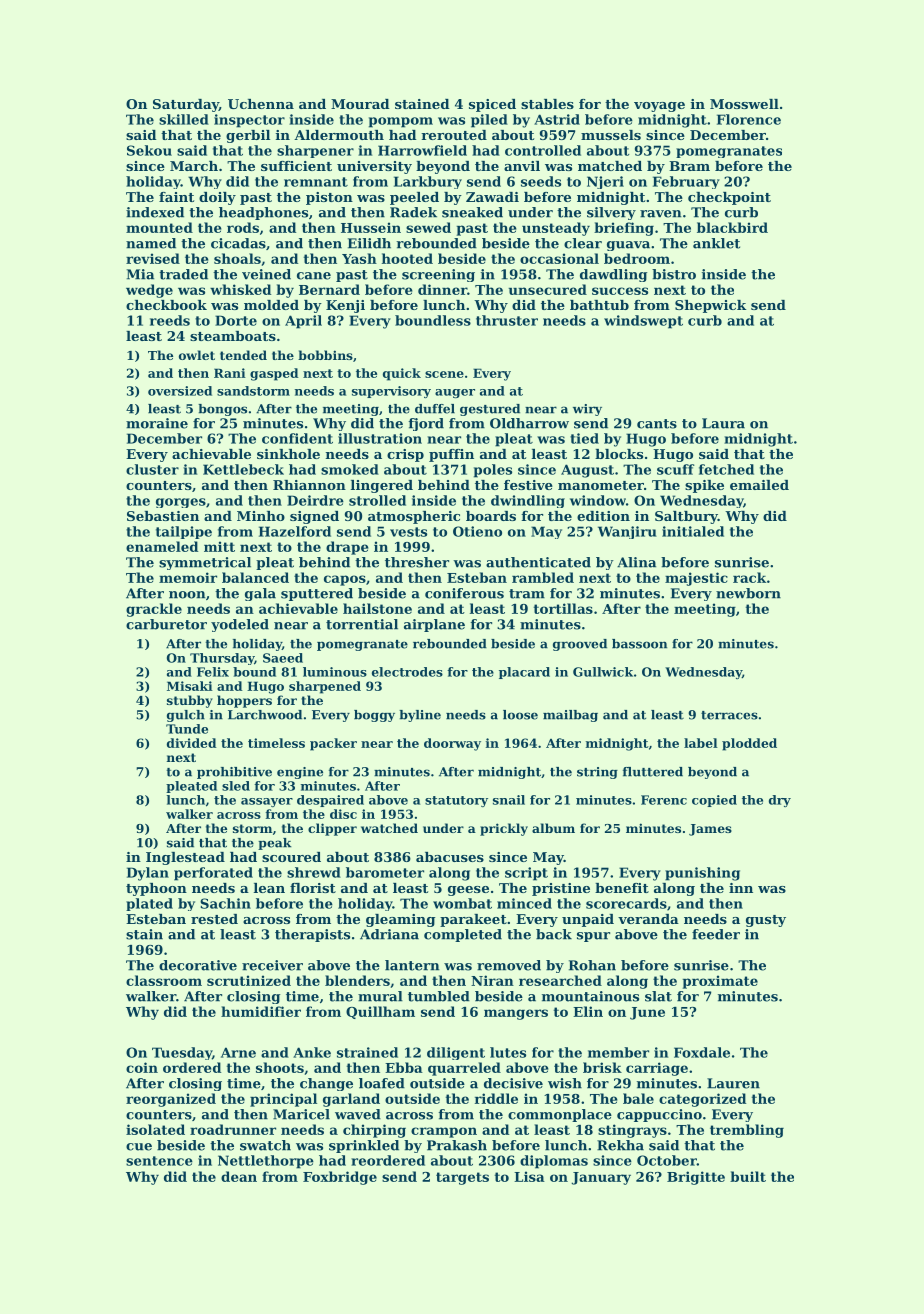 The height and width of the screenshot is (1314, 924). Describe the element at coordinates (139, 1147) in the screenshot. I see `cue` at that location.
